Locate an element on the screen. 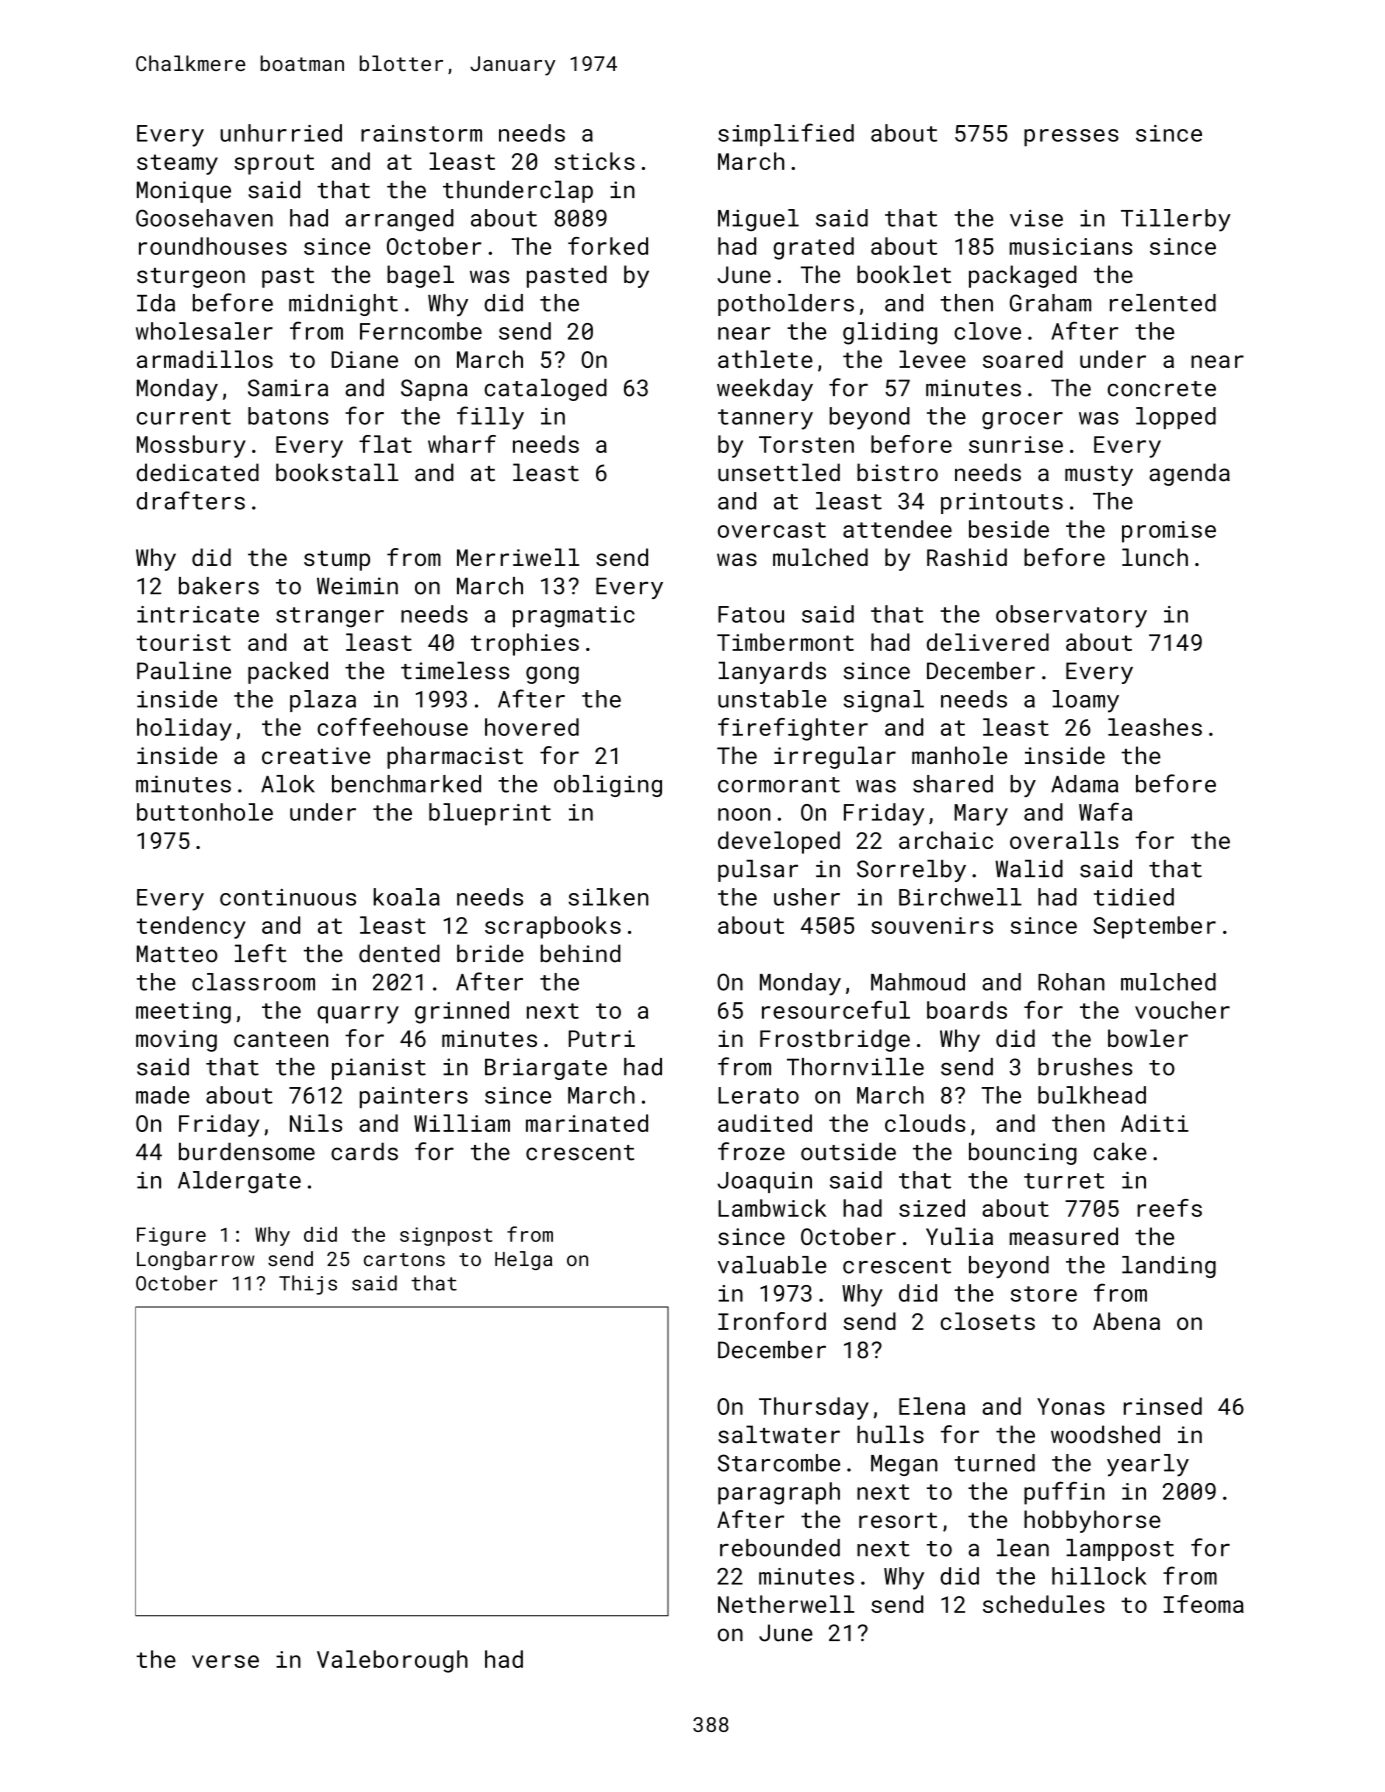 This screenshot has width=1385, height=1792. Valeborough is located at coordinates (392, 1661).
